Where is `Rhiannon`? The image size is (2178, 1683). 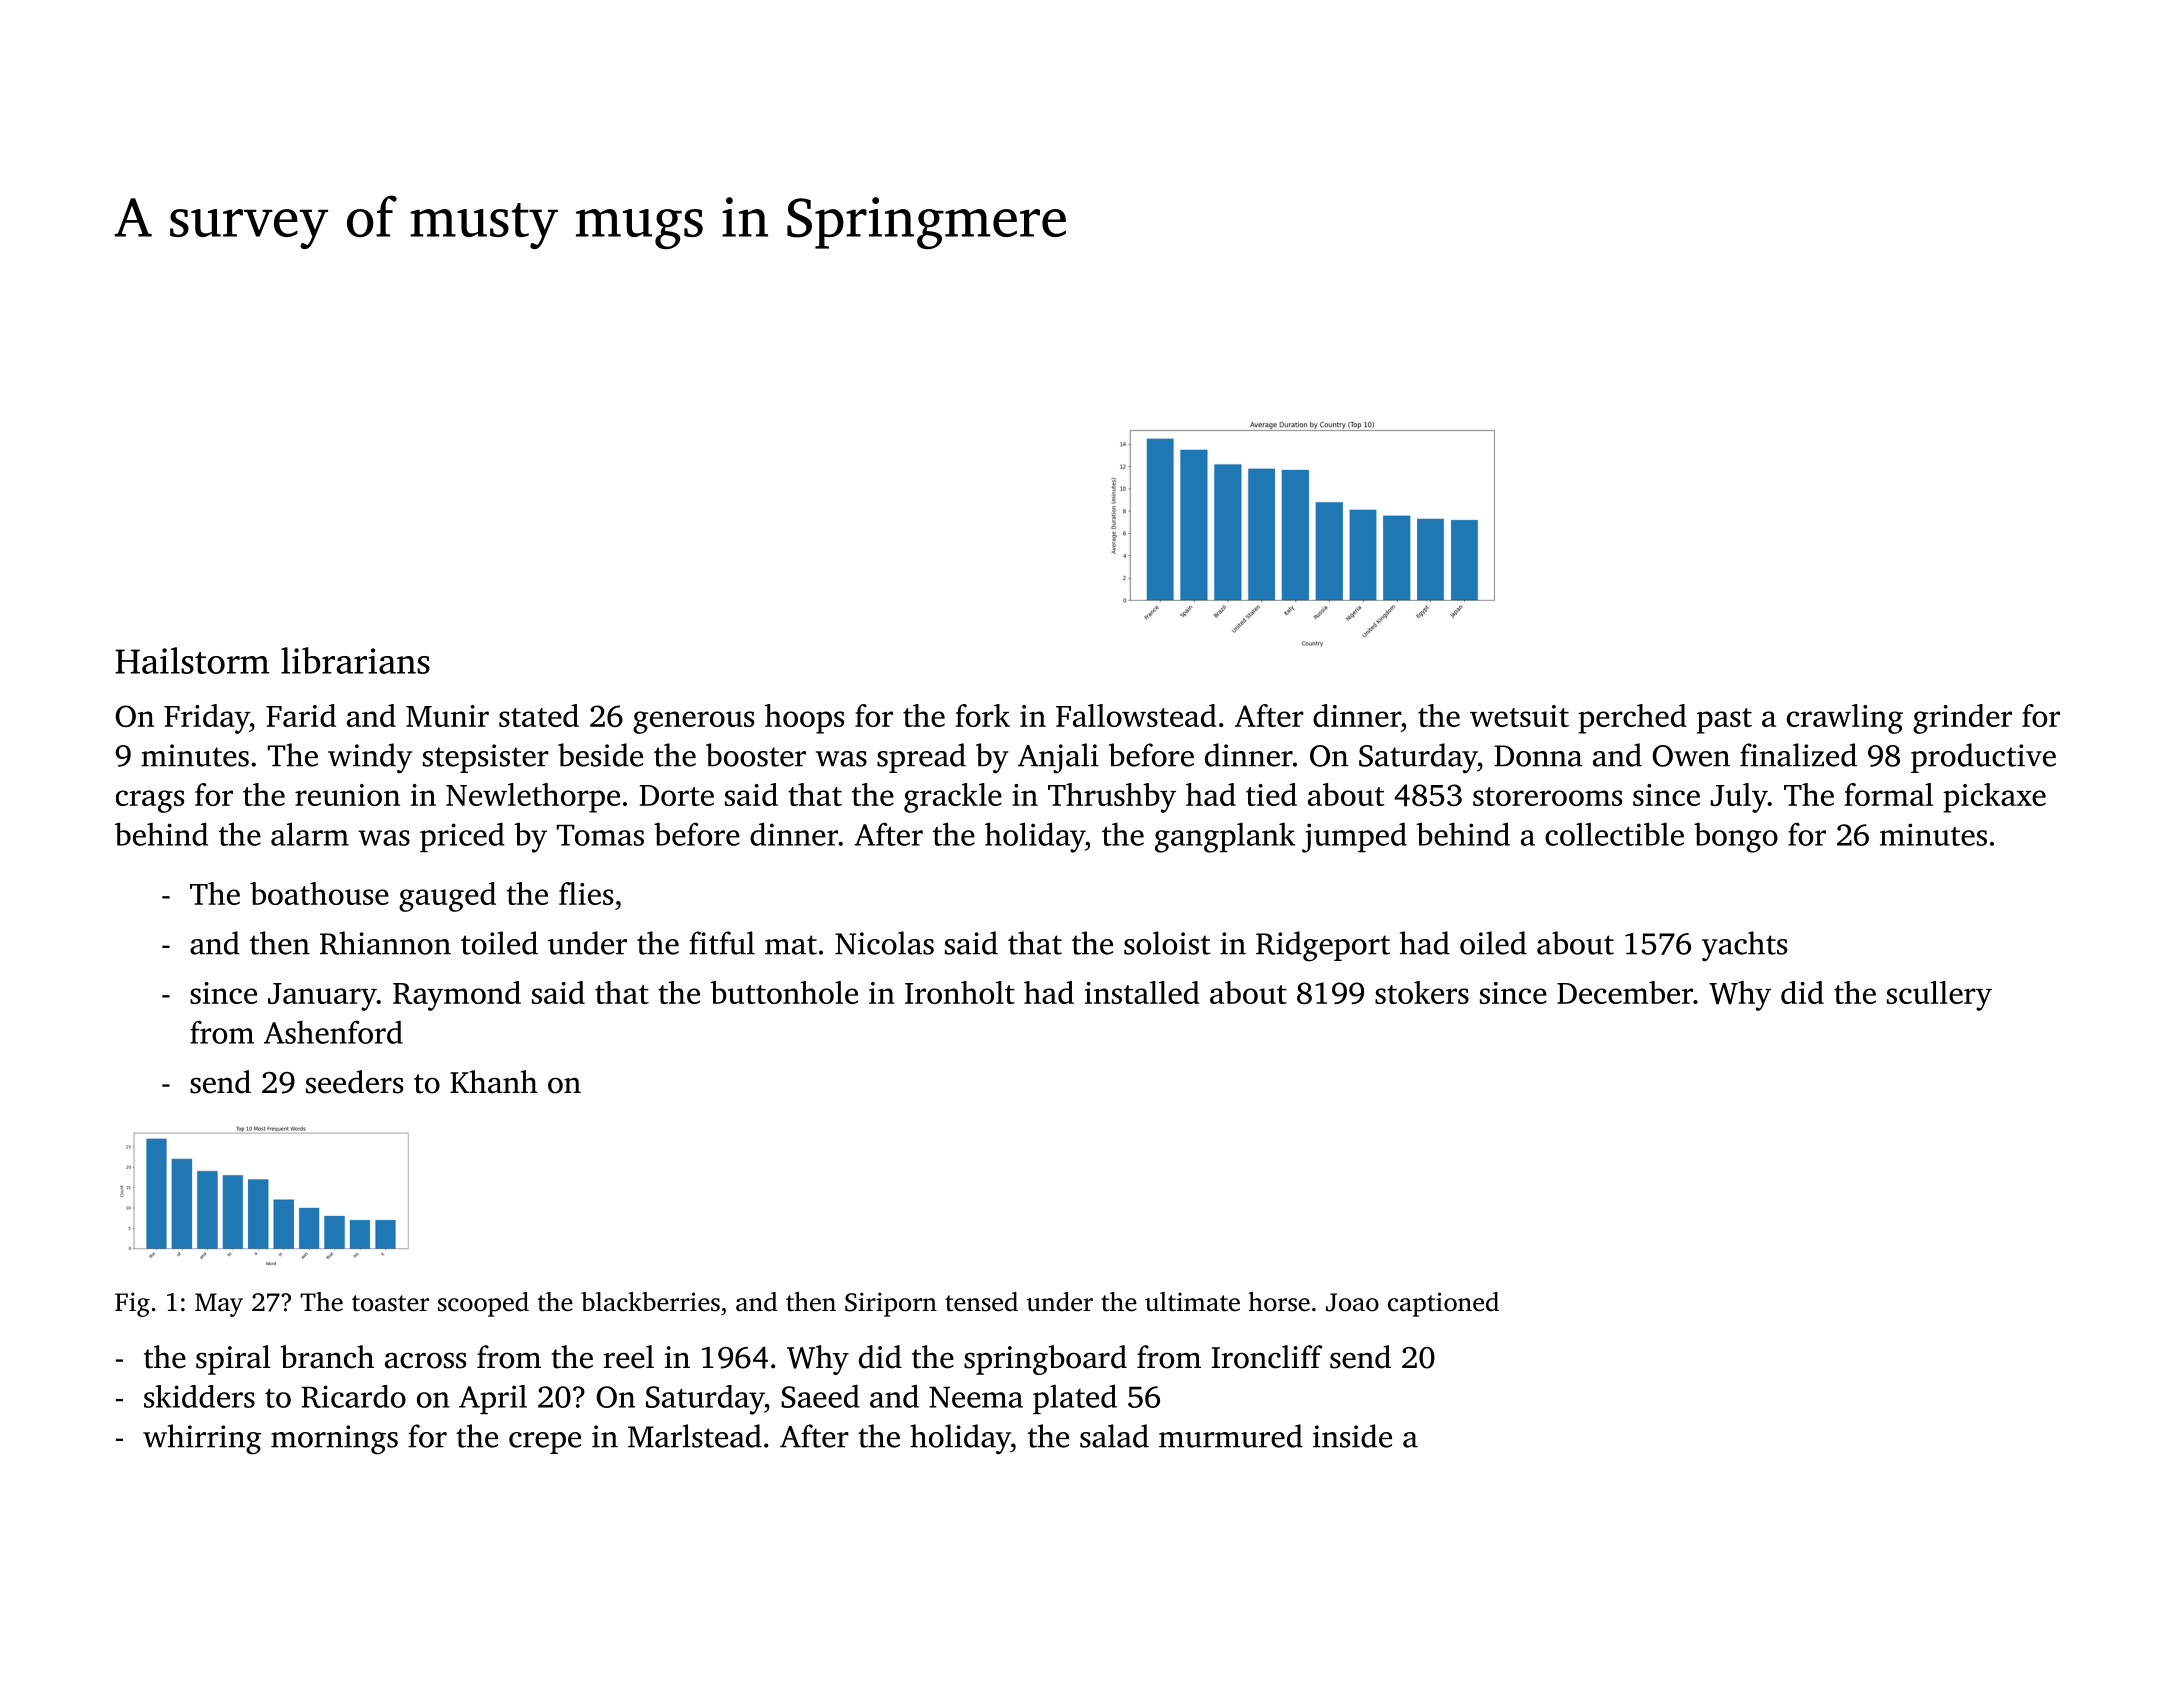 Rhiannon is located at coordinates (385, 943).
